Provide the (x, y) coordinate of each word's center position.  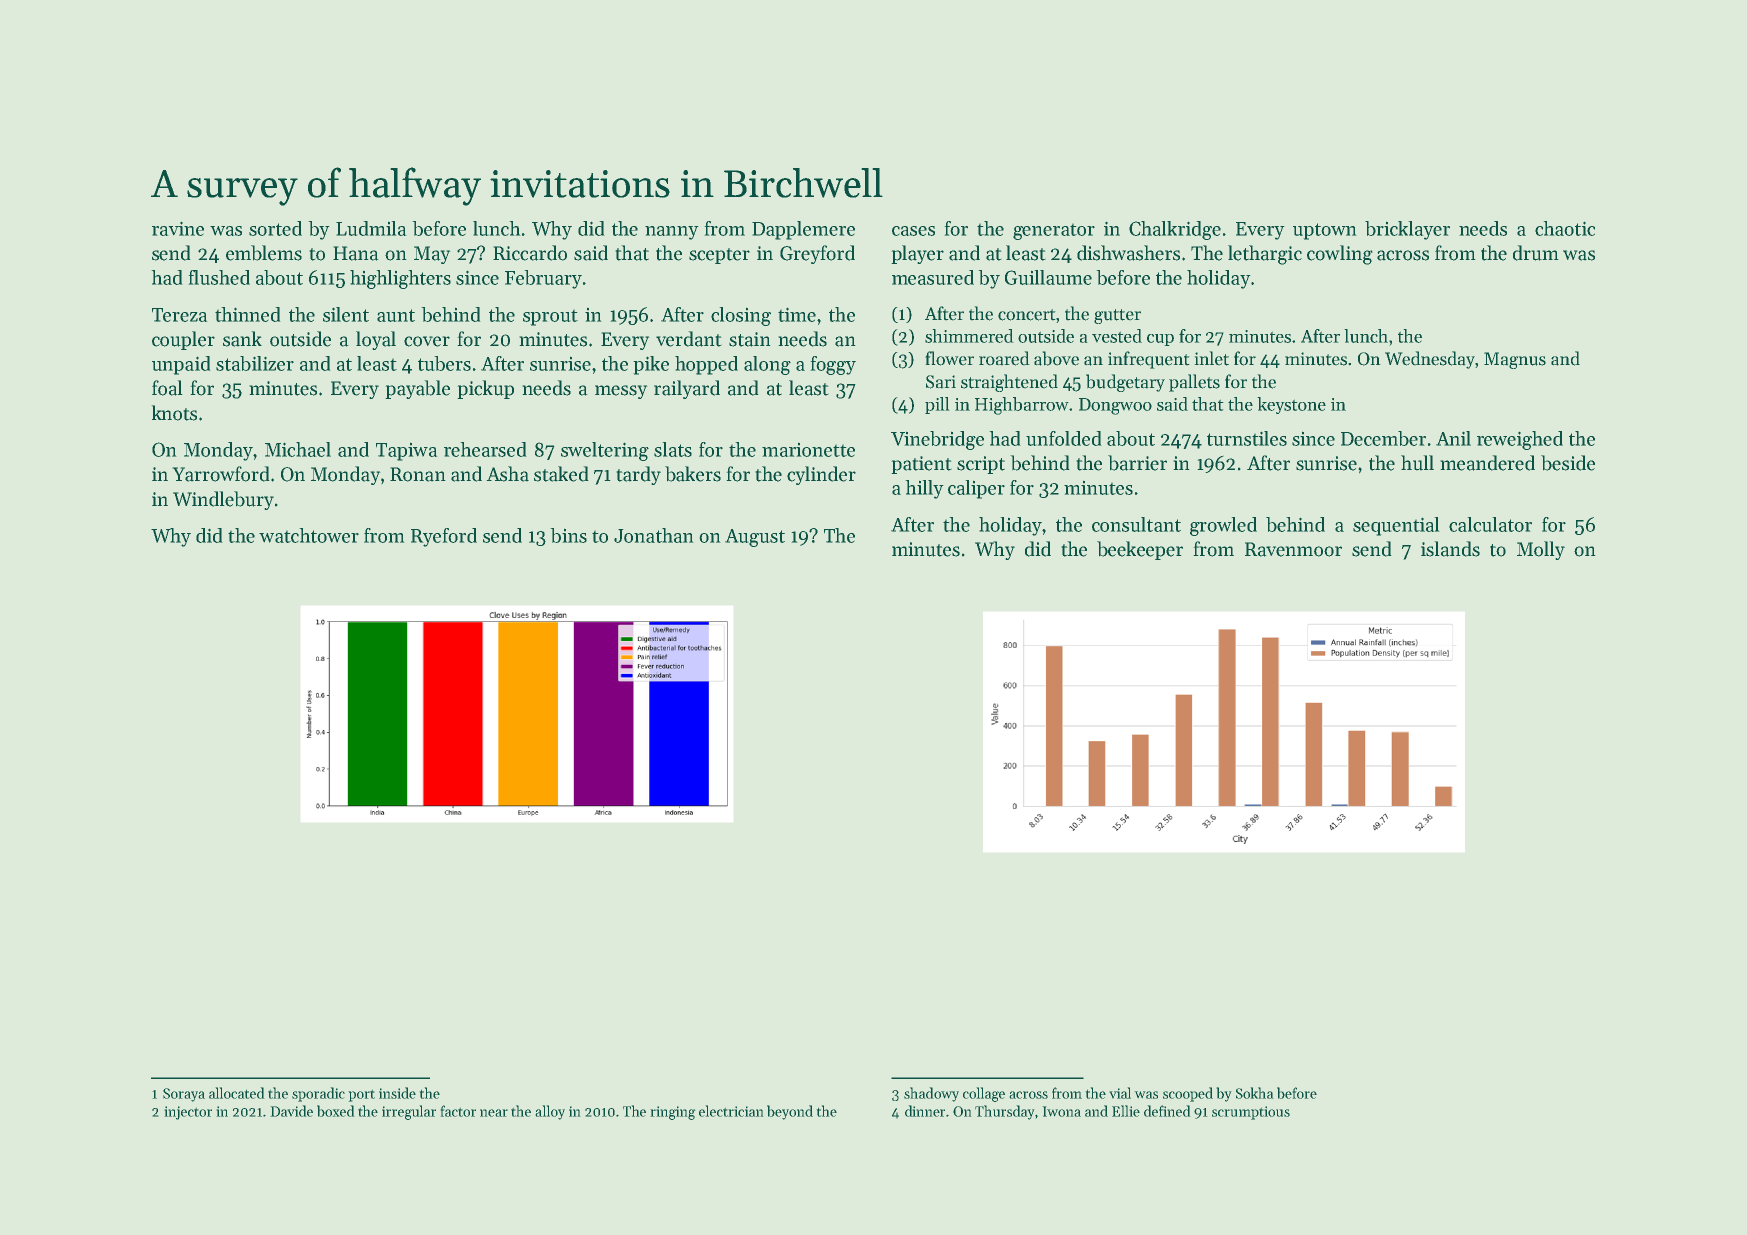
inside (397, 1093)
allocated (236, 1093)
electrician (731, 1111)
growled (1223, 526)
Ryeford (444, 537)
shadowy (931, 1094)
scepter (719, 256)
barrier (1137, 463)
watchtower (309, 535)
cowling (1339, 255)
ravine (178, 229)
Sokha (1254, 1093)
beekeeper (1140, 550)
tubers (444, 363)
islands (1450, 549)
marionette (808, 450)
